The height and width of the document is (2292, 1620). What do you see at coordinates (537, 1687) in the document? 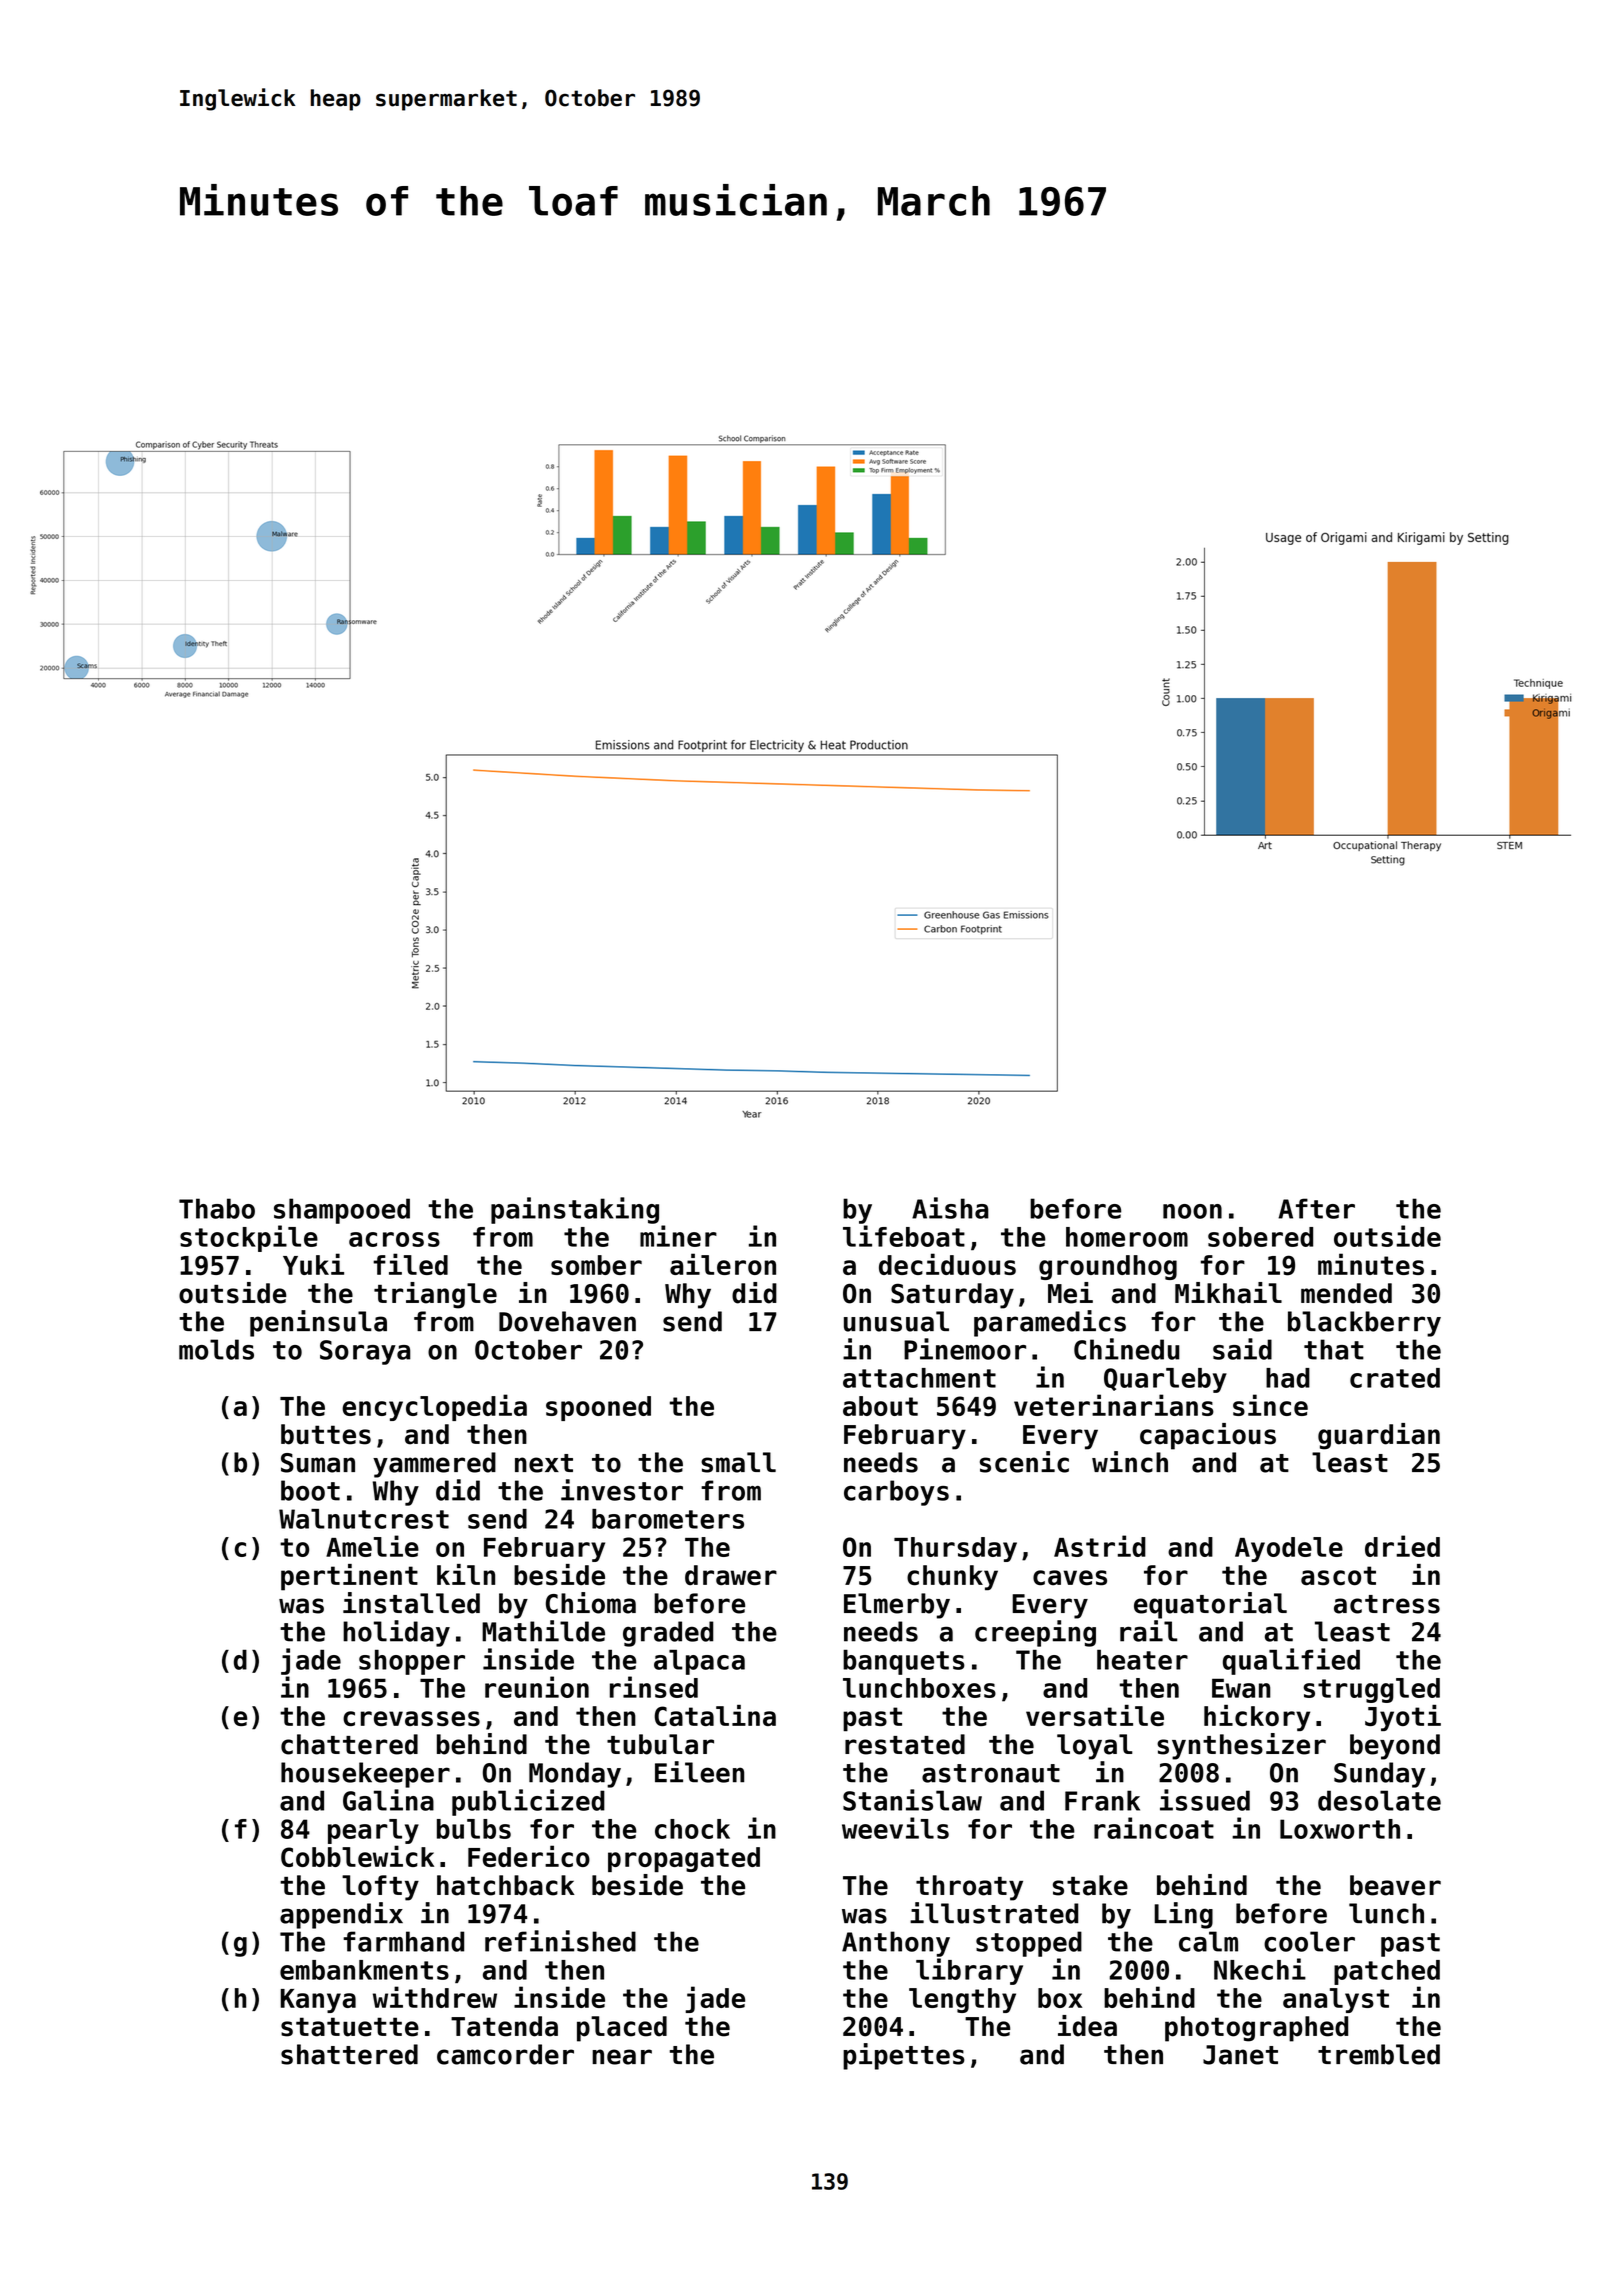
I see `reunion` at bounding box center [537, 1687].
